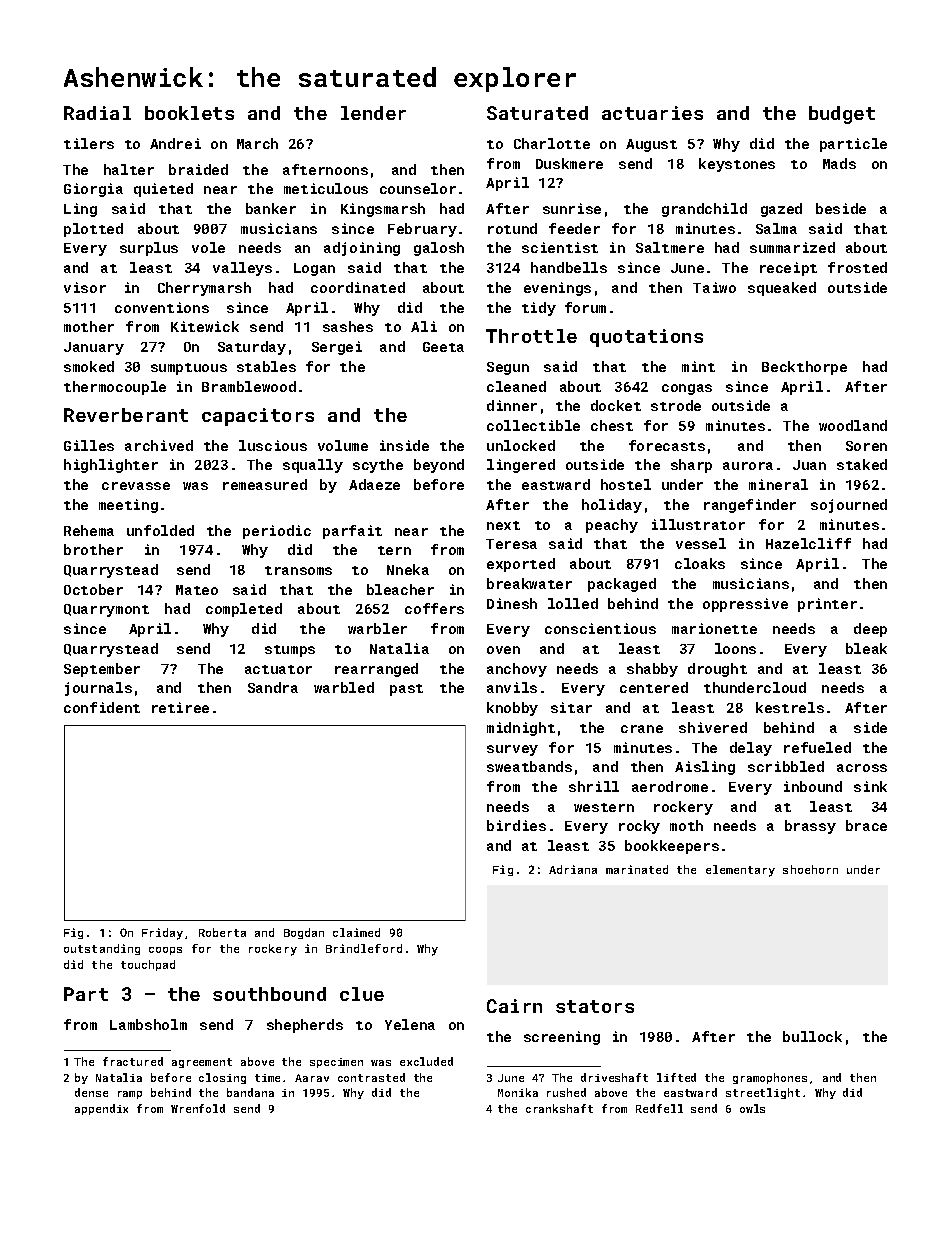 This page has height=1233, width=952. What do you see at coordinates (745, 605) in the page?
I see `oppressive` at bounding box center [745, 605].
